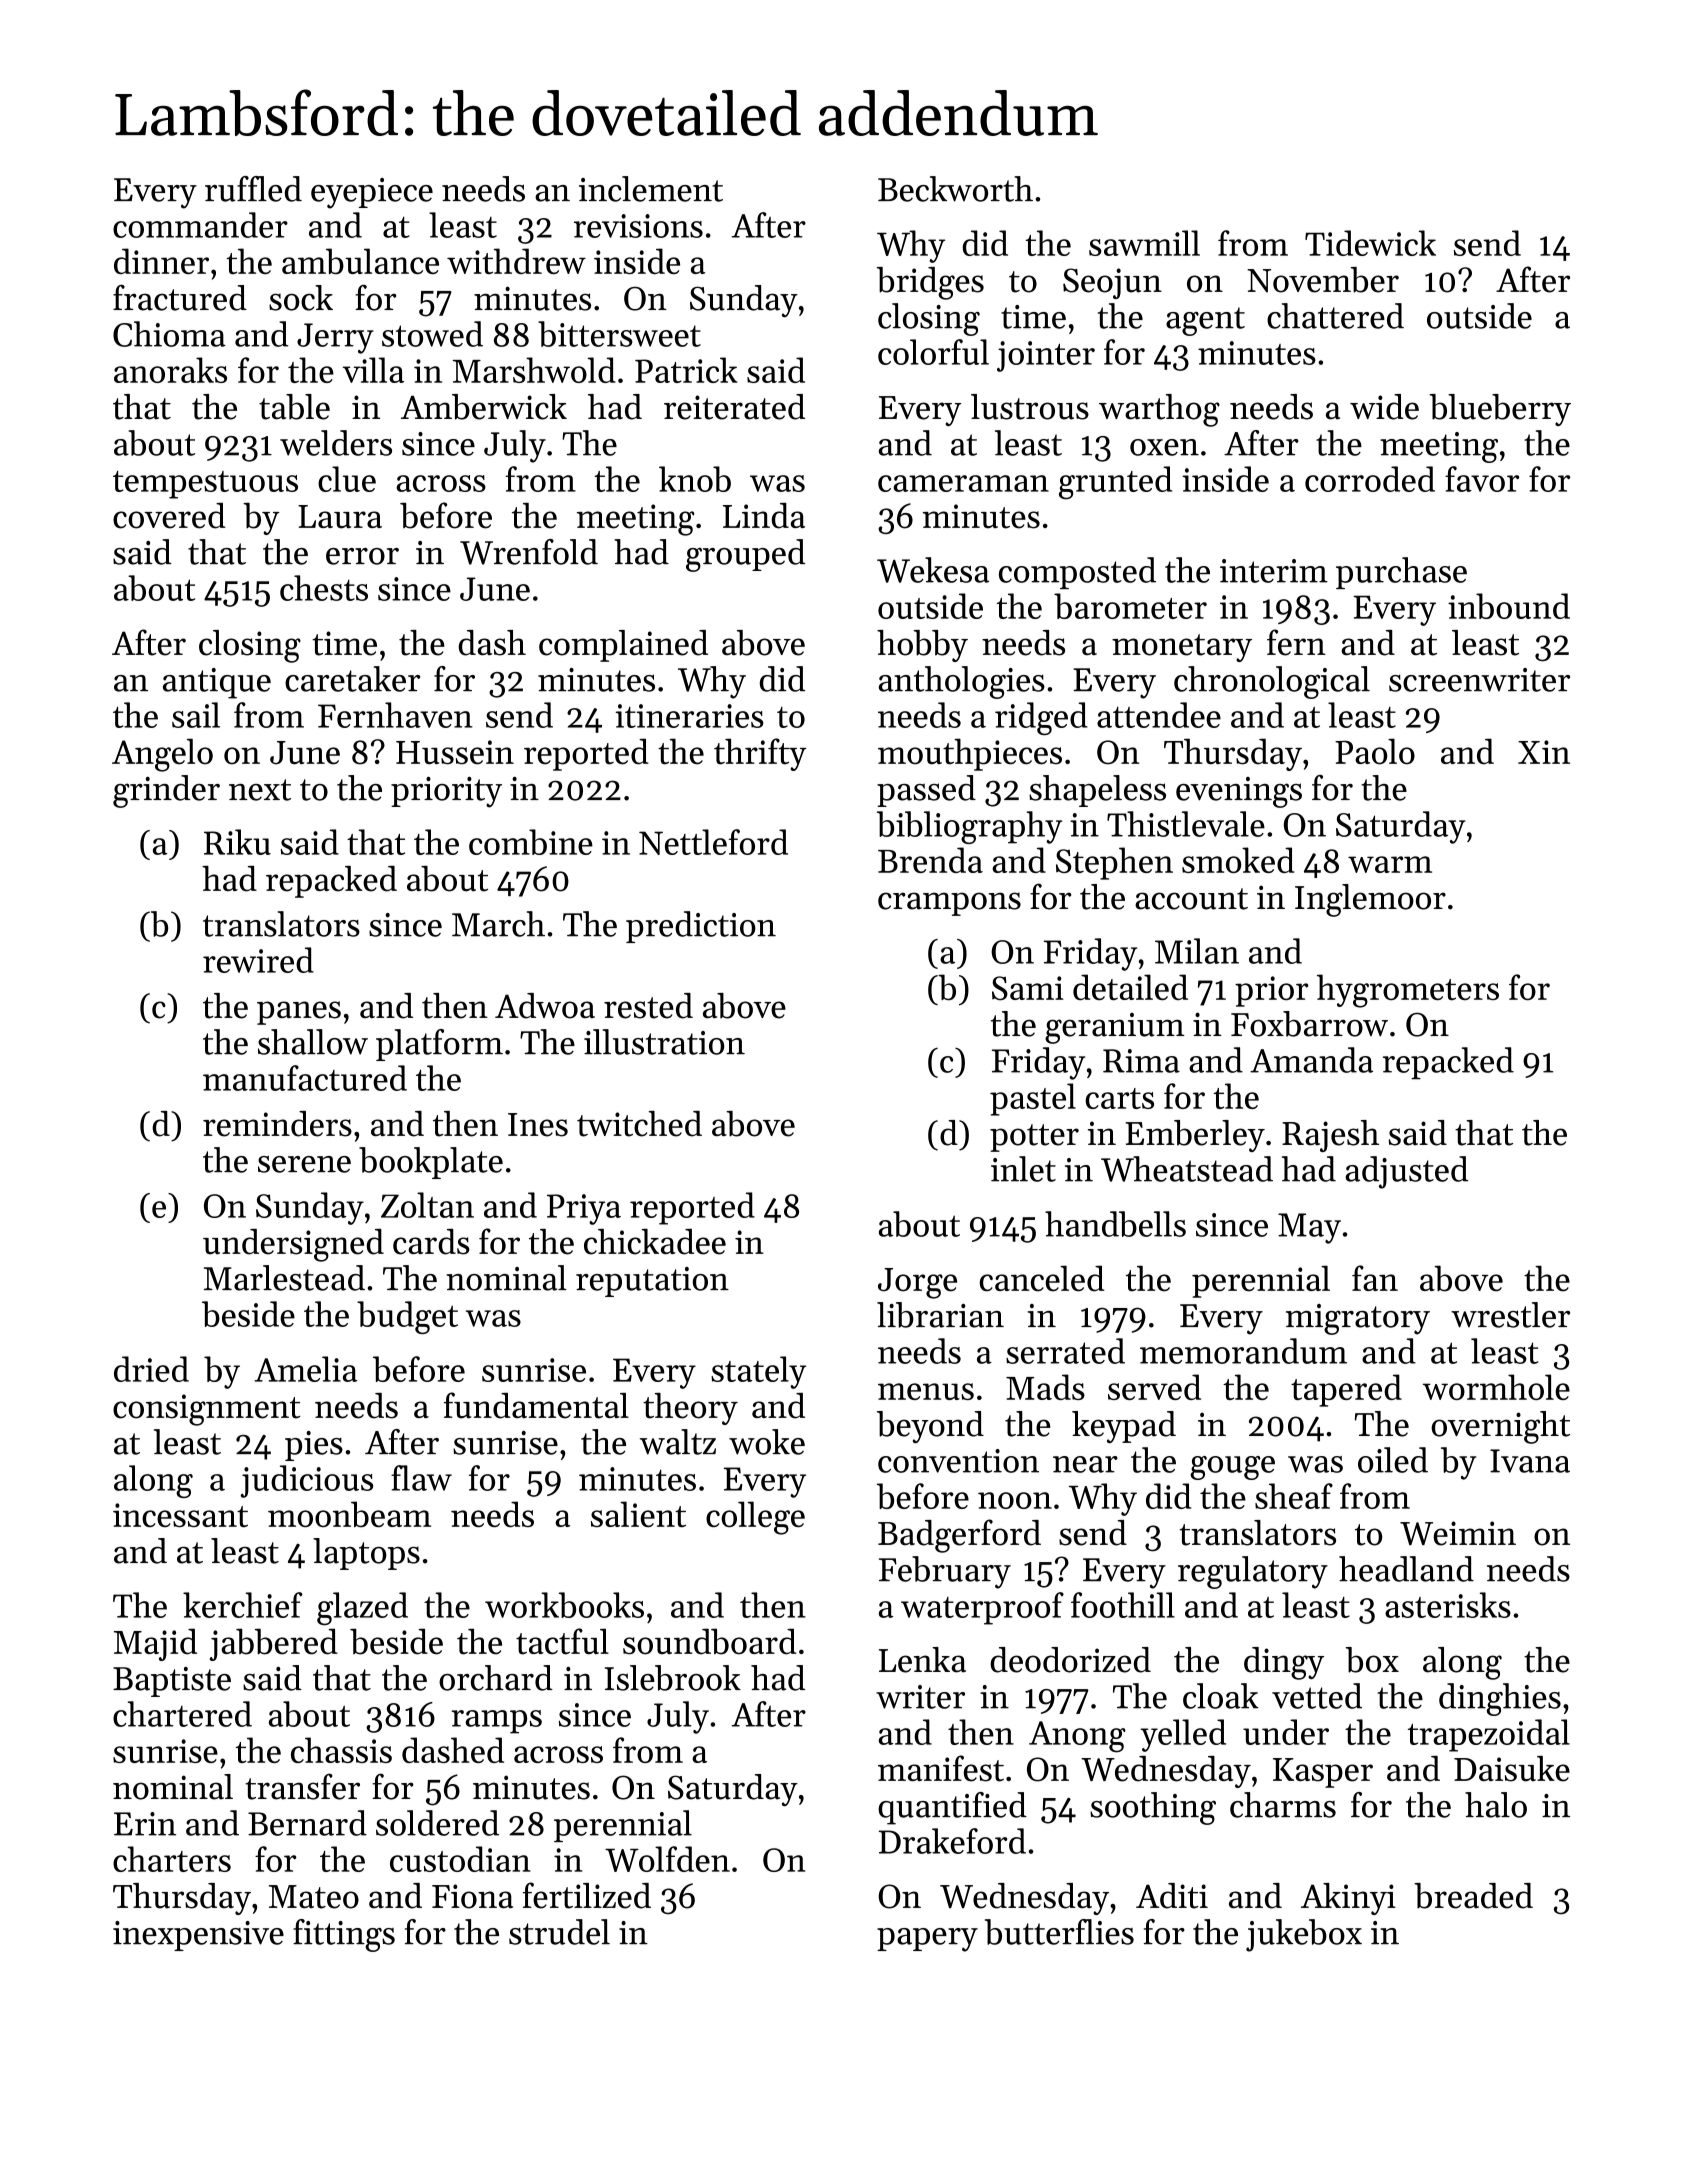 This screenshot has height=2178, width=1683. I want to click on jukebox, so click(1304, 1935).
